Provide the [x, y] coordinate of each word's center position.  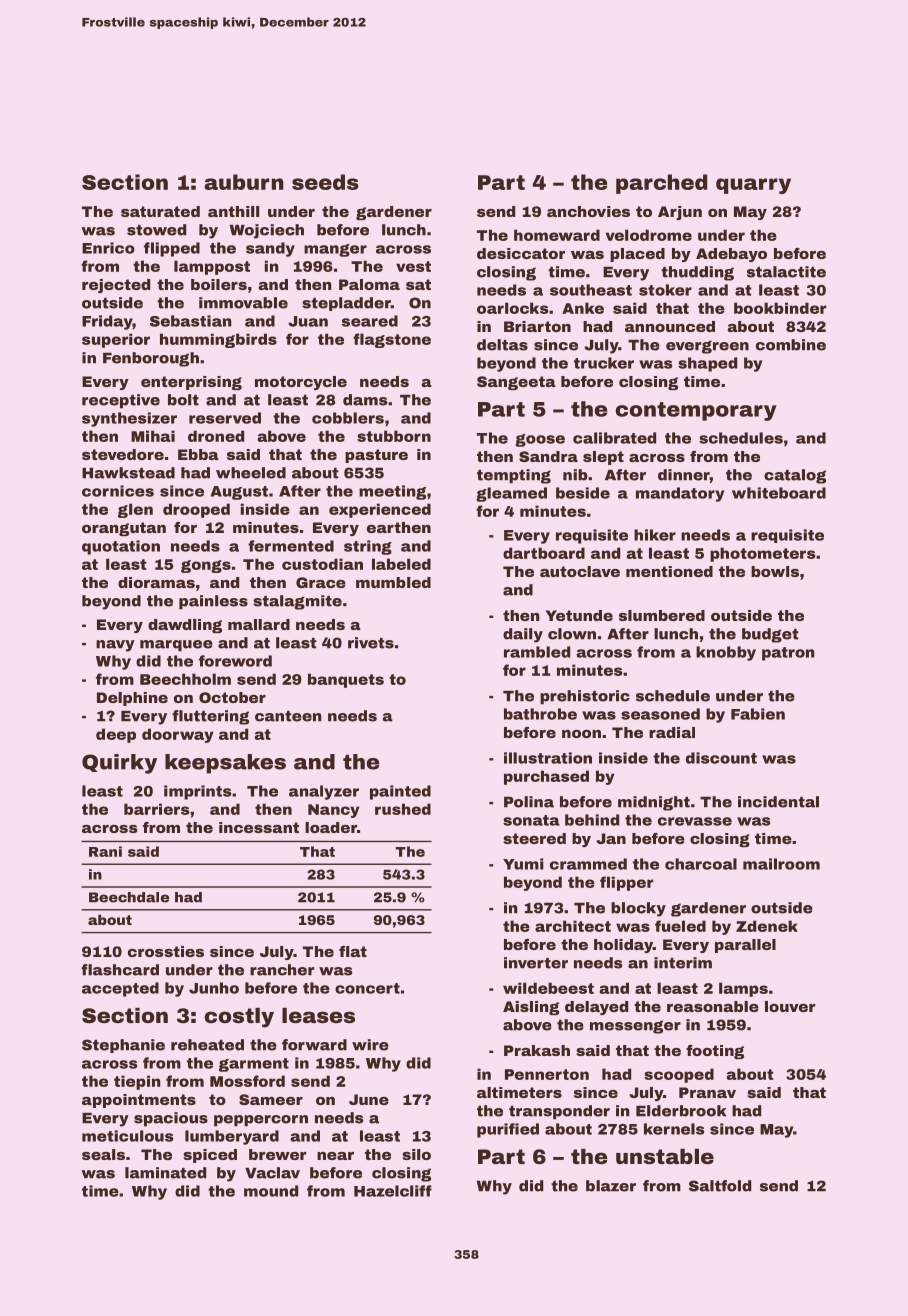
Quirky [119, 764]
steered [534, 838]
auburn [244, 182]
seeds [325, 182]
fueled [680, 926]
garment [254, 1065]
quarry [753, 186]
